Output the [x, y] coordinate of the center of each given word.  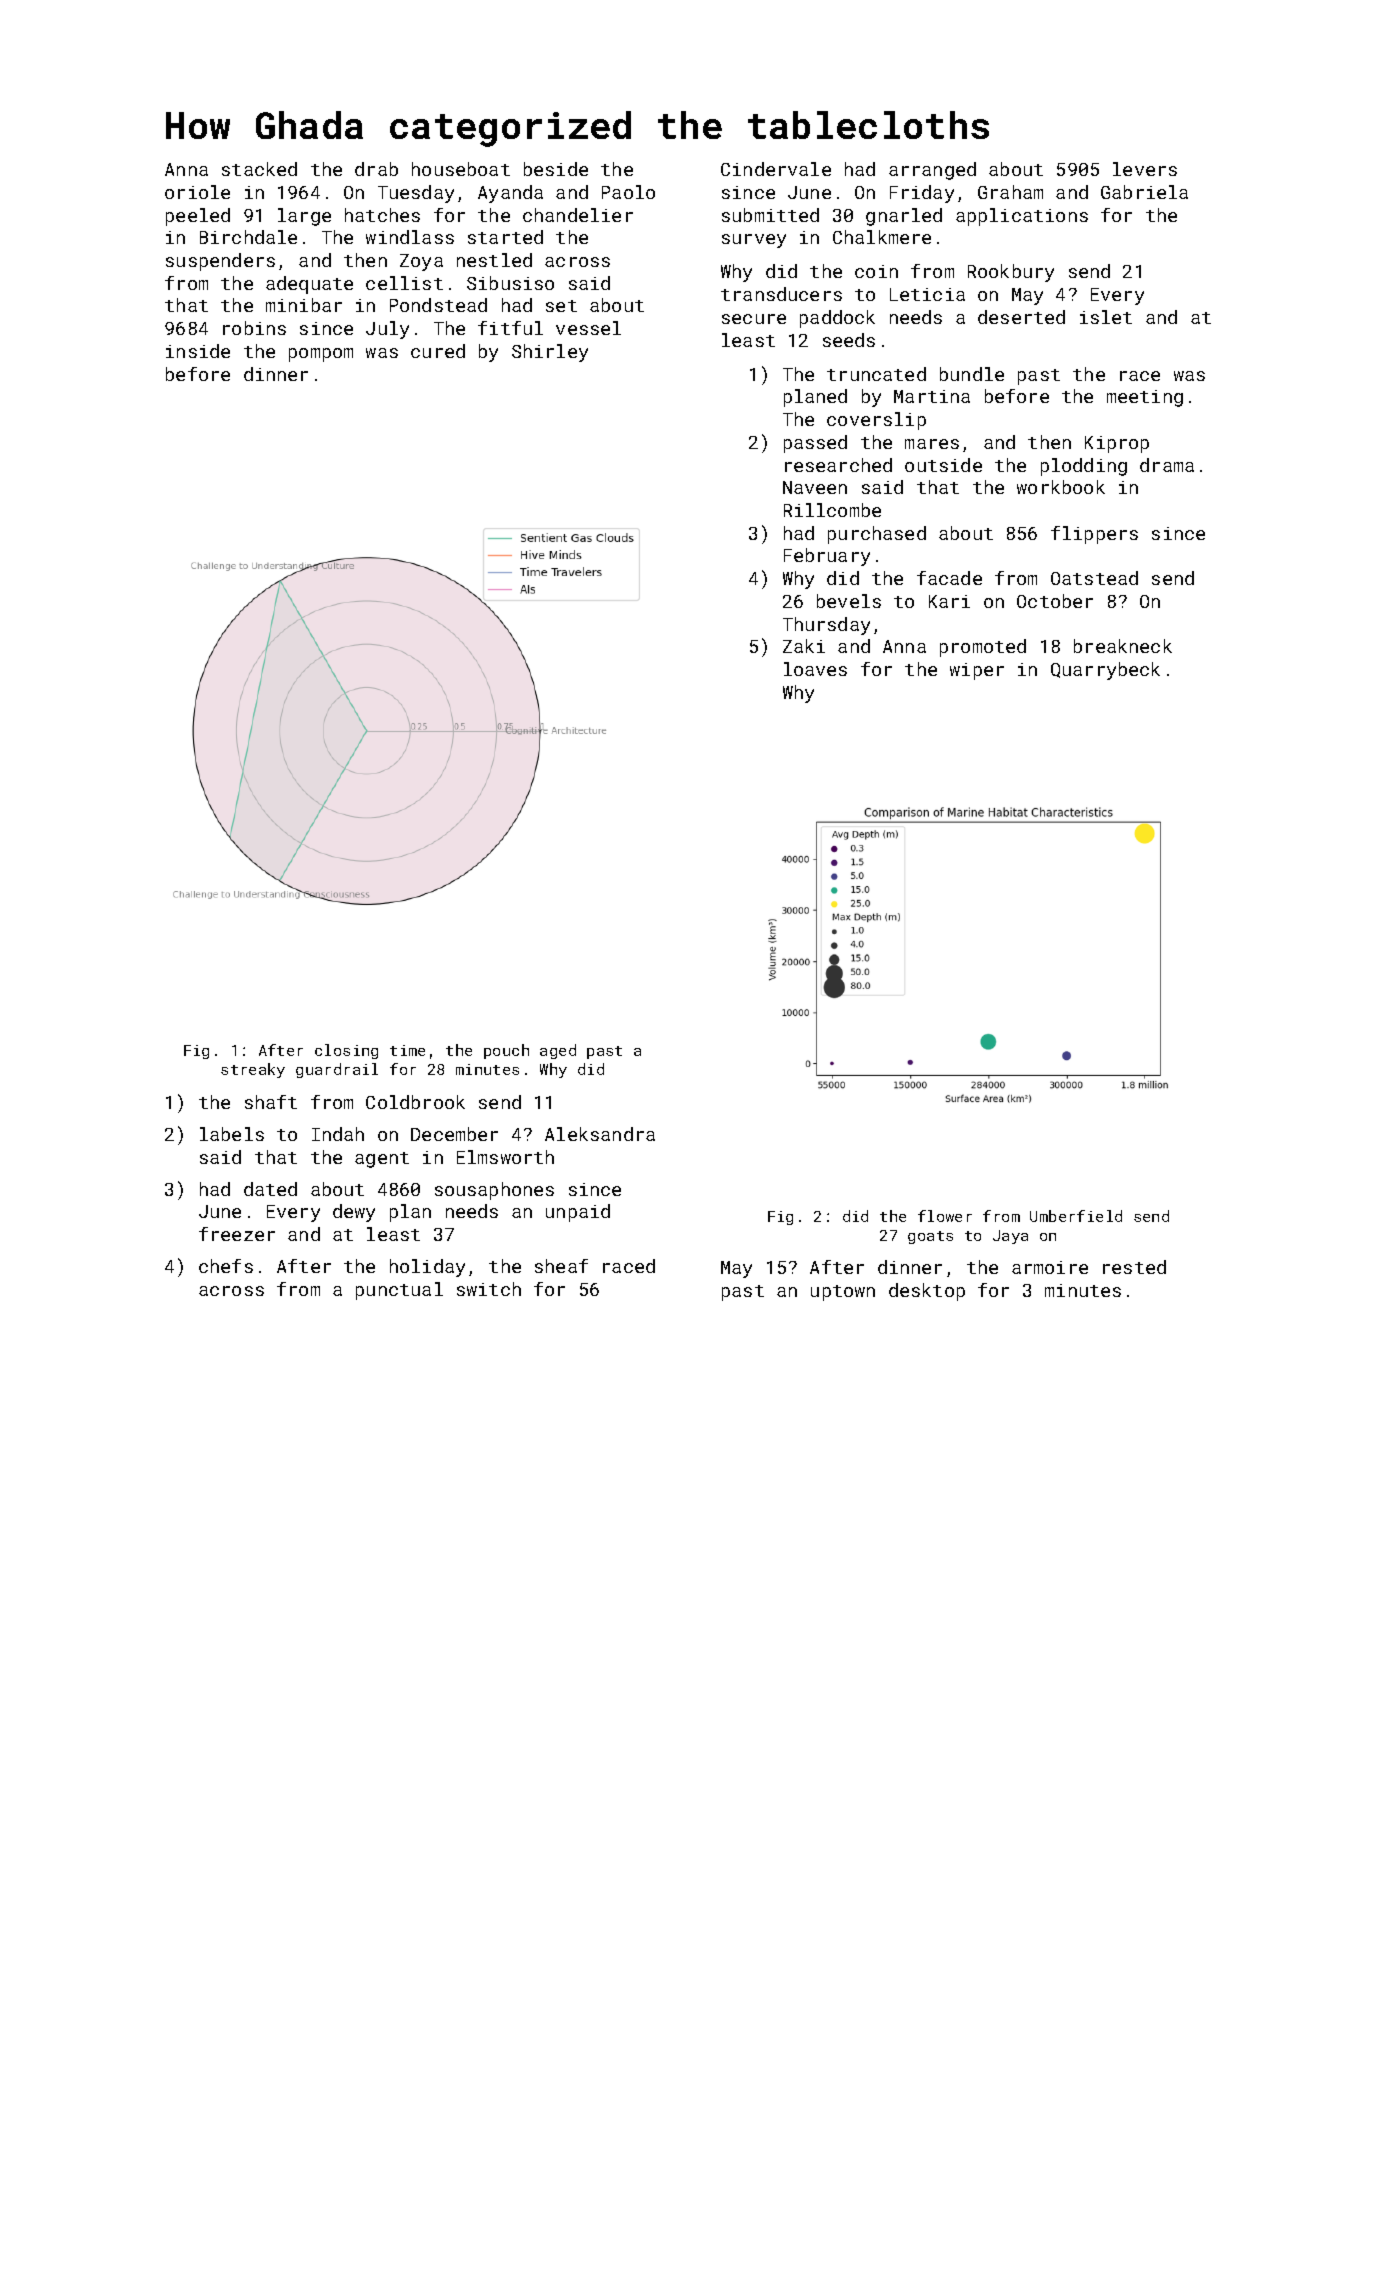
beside [556, 169]
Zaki [804, 646]
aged [558, 1051]
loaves [815, 669]
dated [270, 1189]
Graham [1010, 192]
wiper [977, 671]
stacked [259, 169]
